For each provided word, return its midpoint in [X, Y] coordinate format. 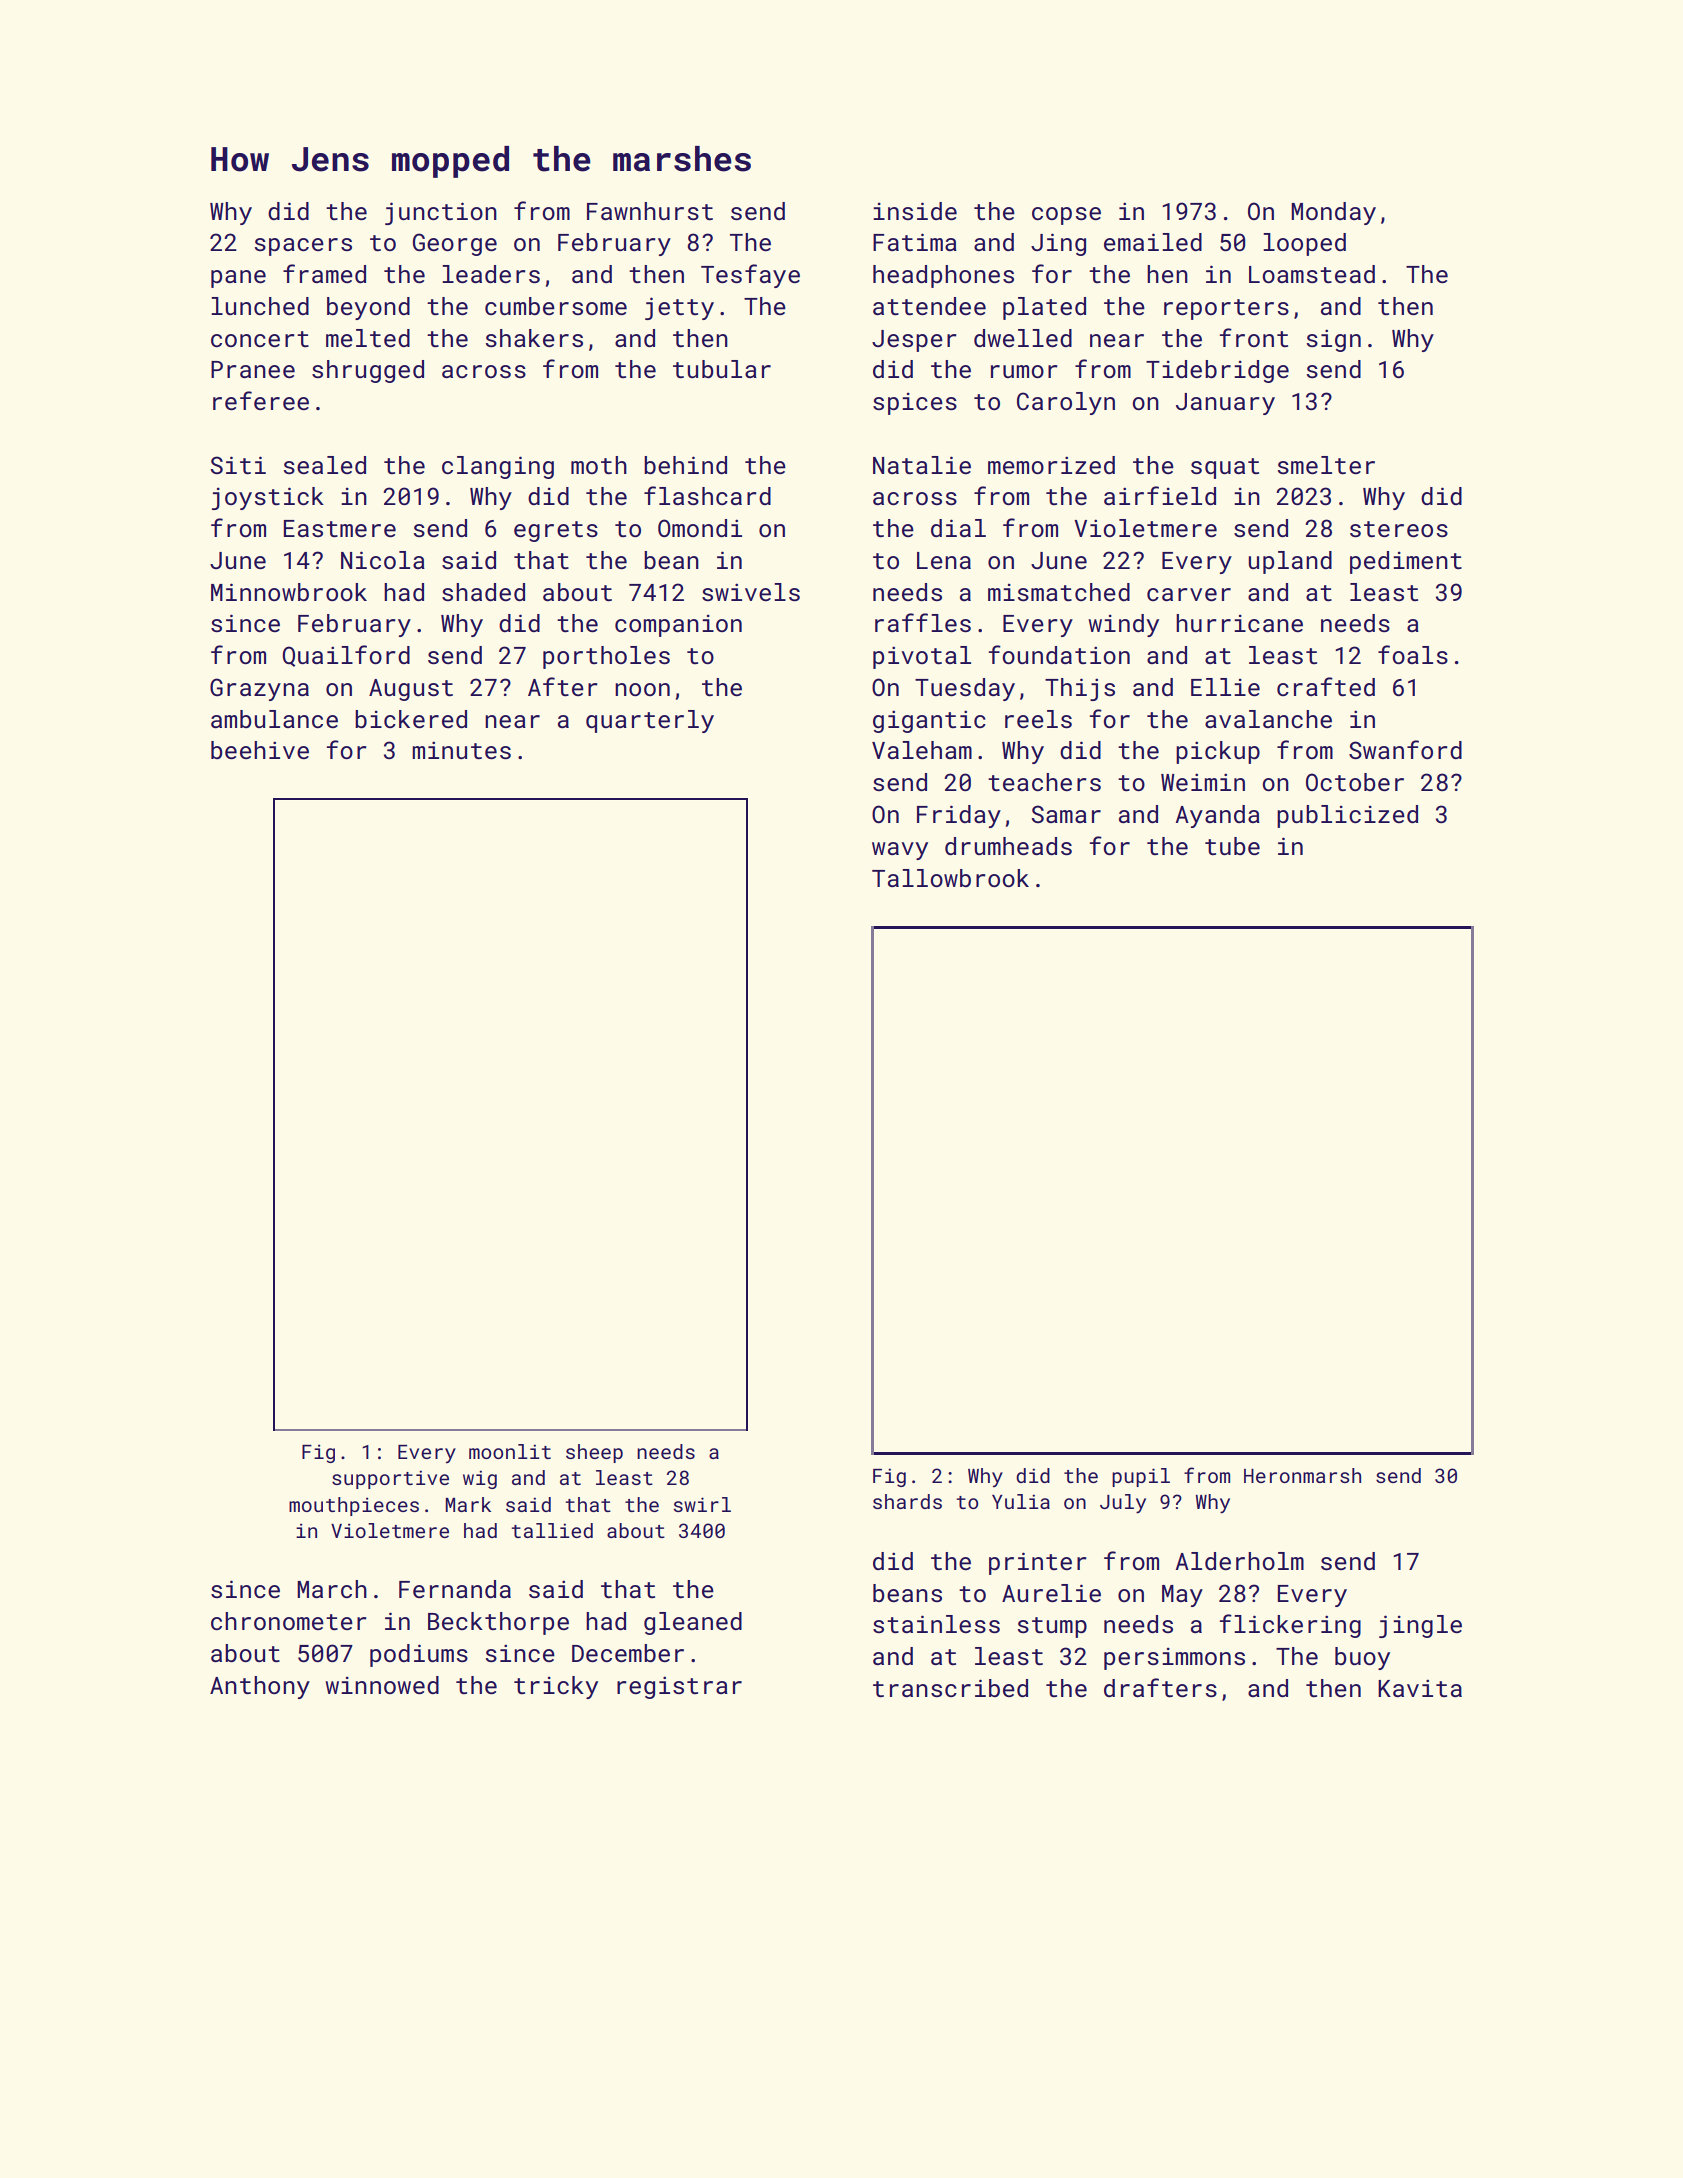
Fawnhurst [650, 211]
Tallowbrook [950, 878]
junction [441, 213]
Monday [1333, 213]
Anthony [260, 1687]
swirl [702, 1504]
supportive [390, 1479]
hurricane [1239, 623]
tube [1232, 846]
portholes [606, 657]
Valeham [922, 750]
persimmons [1174, 1658]
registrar [679, 1687]
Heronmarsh [1302, 1475]
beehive [260, 750]
